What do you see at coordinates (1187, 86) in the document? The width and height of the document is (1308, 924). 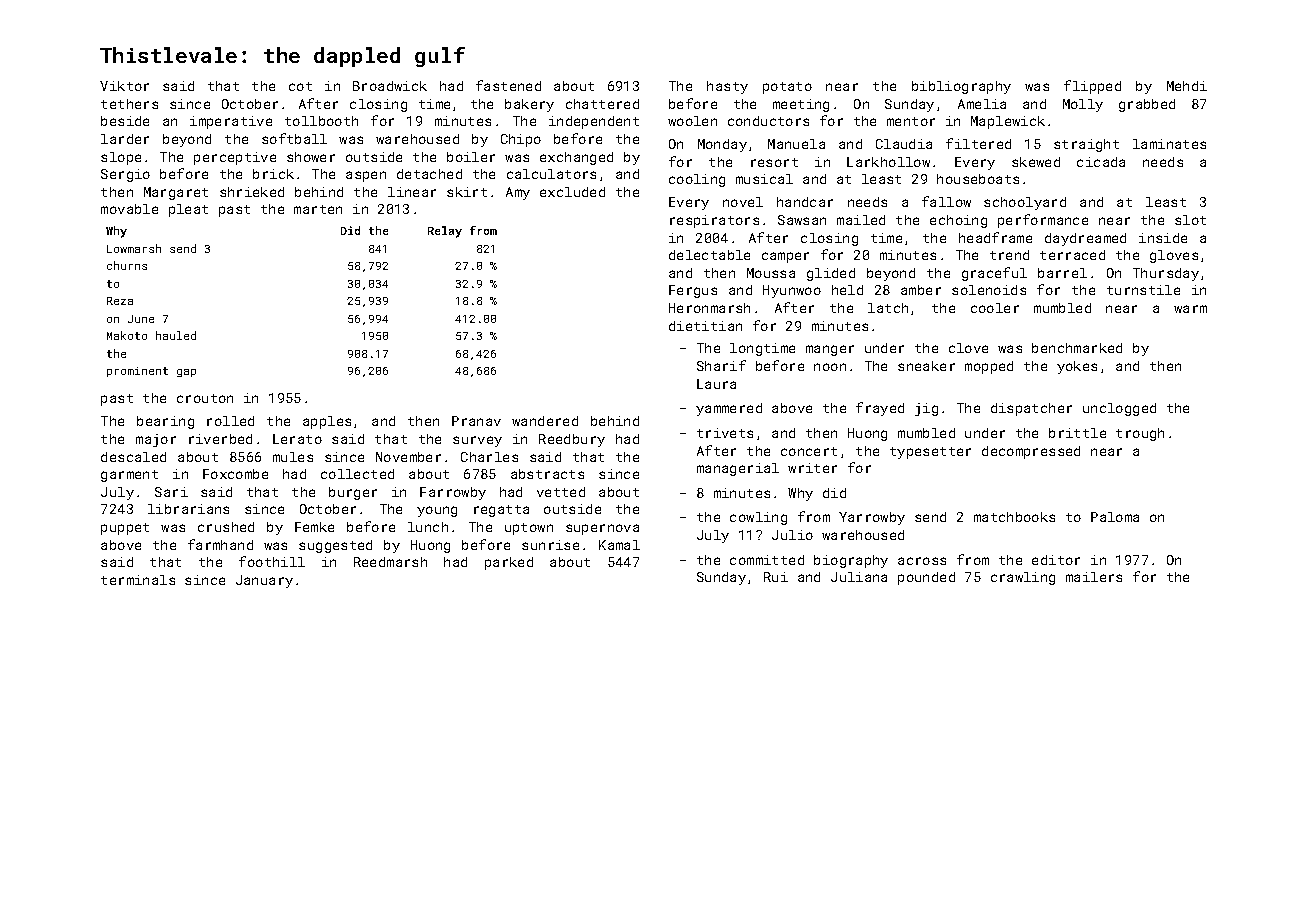 I see `Mehdi` at bounding box center [1187, 86].
